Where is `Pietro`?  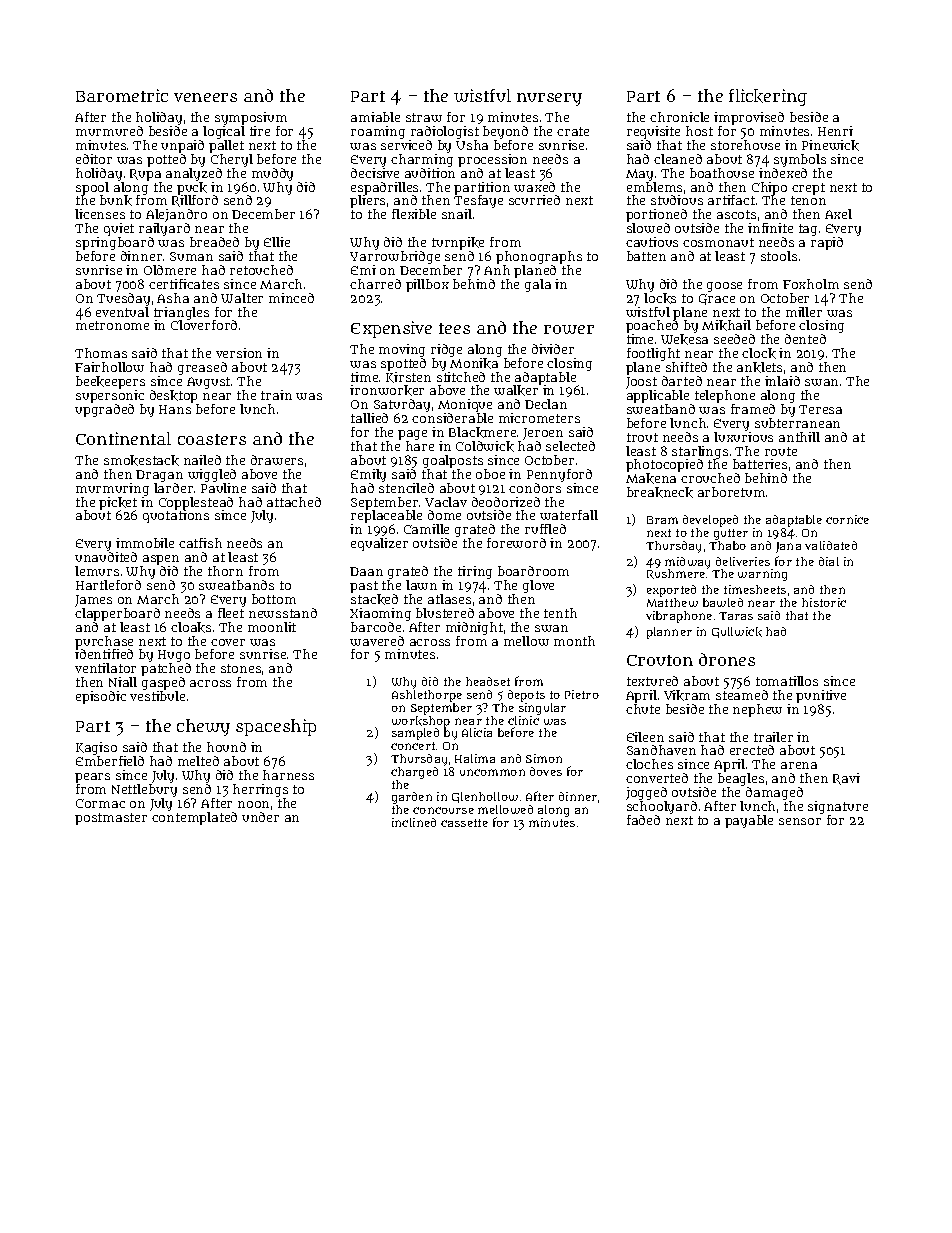
Pietro is located at coordinates (582, 694).
